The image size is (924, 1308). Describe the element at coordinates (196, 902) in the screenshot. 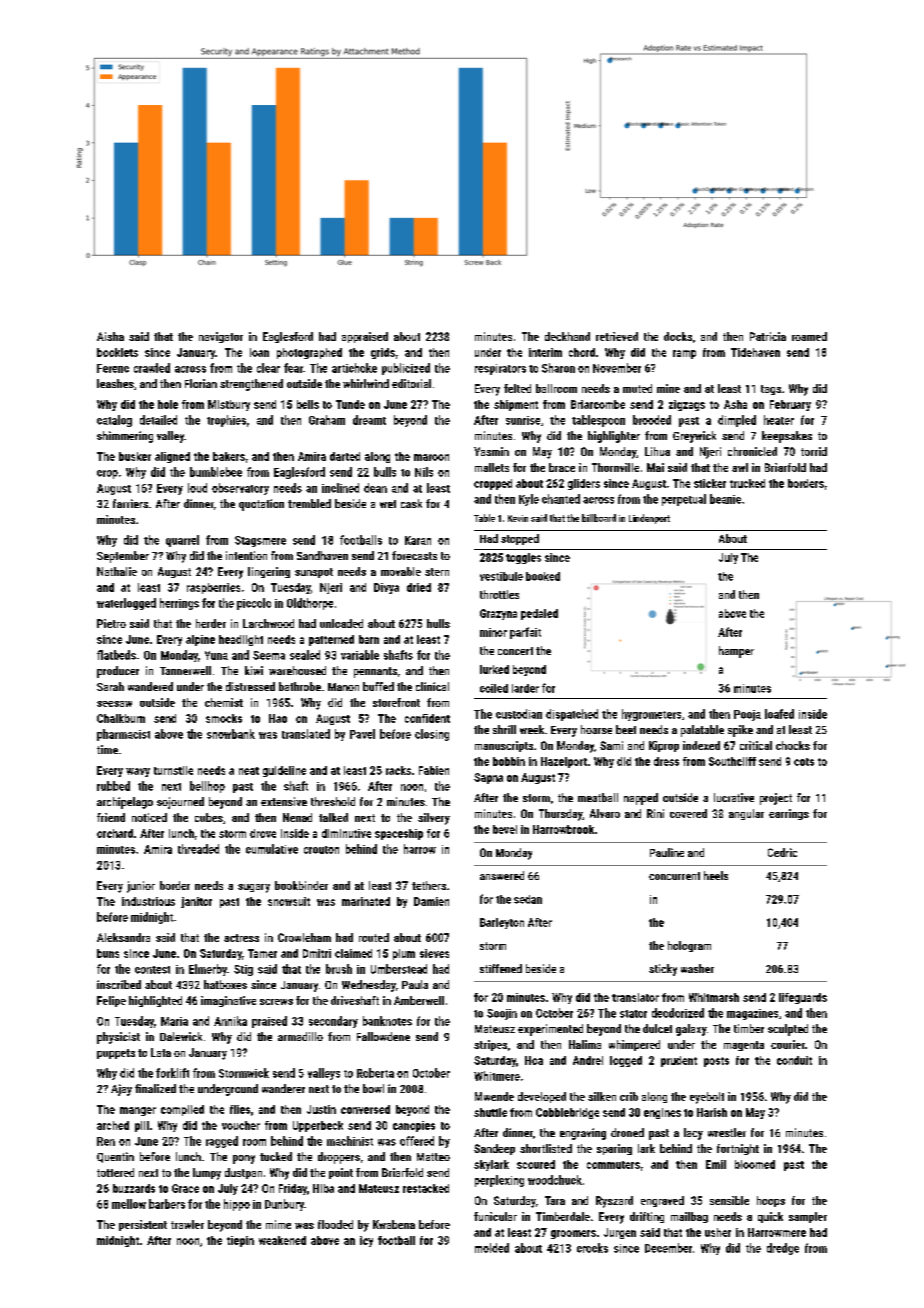

I see `janitor` at that location.
